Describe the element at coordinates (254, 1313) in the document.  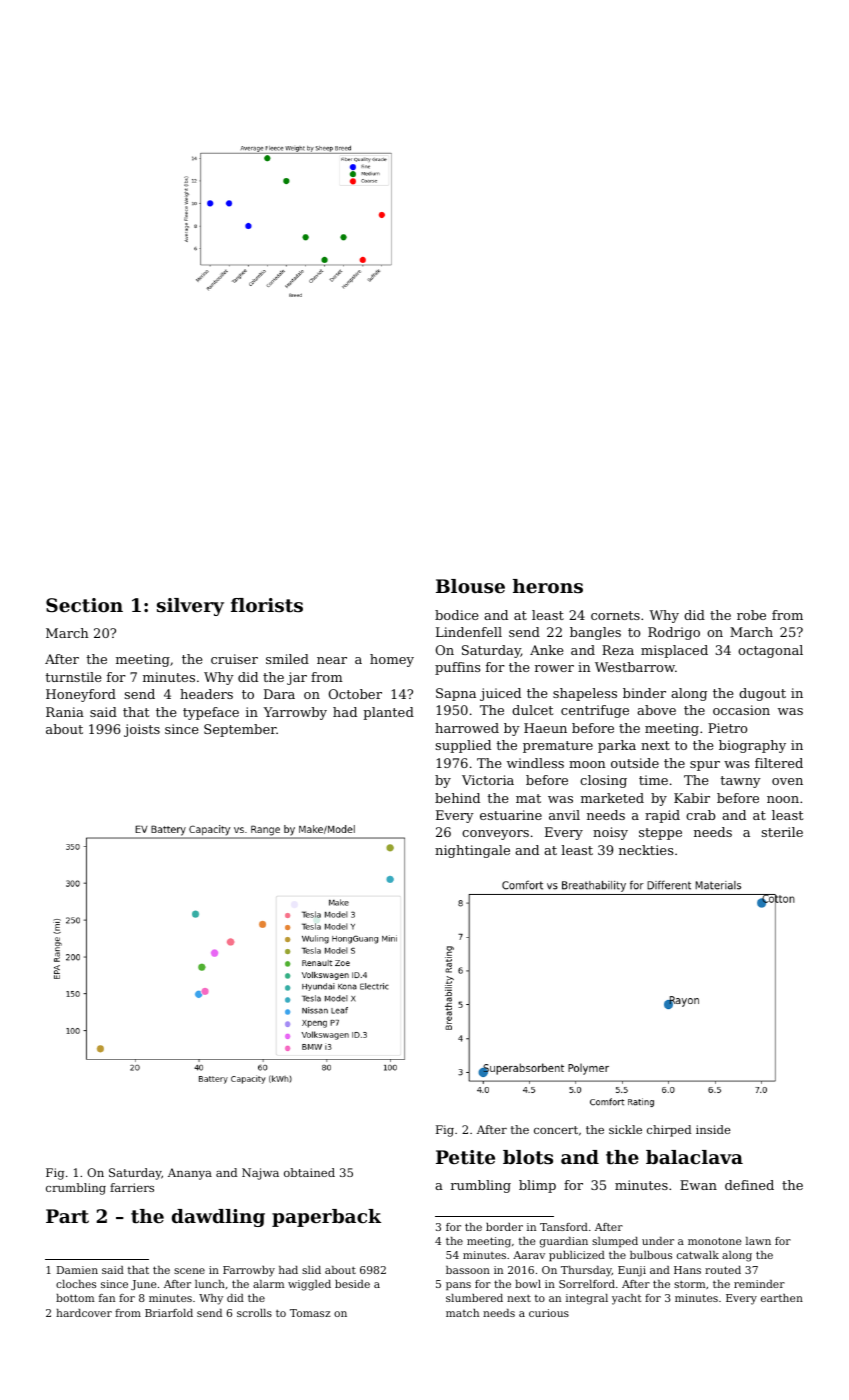
I see `scrolls` at that location.
